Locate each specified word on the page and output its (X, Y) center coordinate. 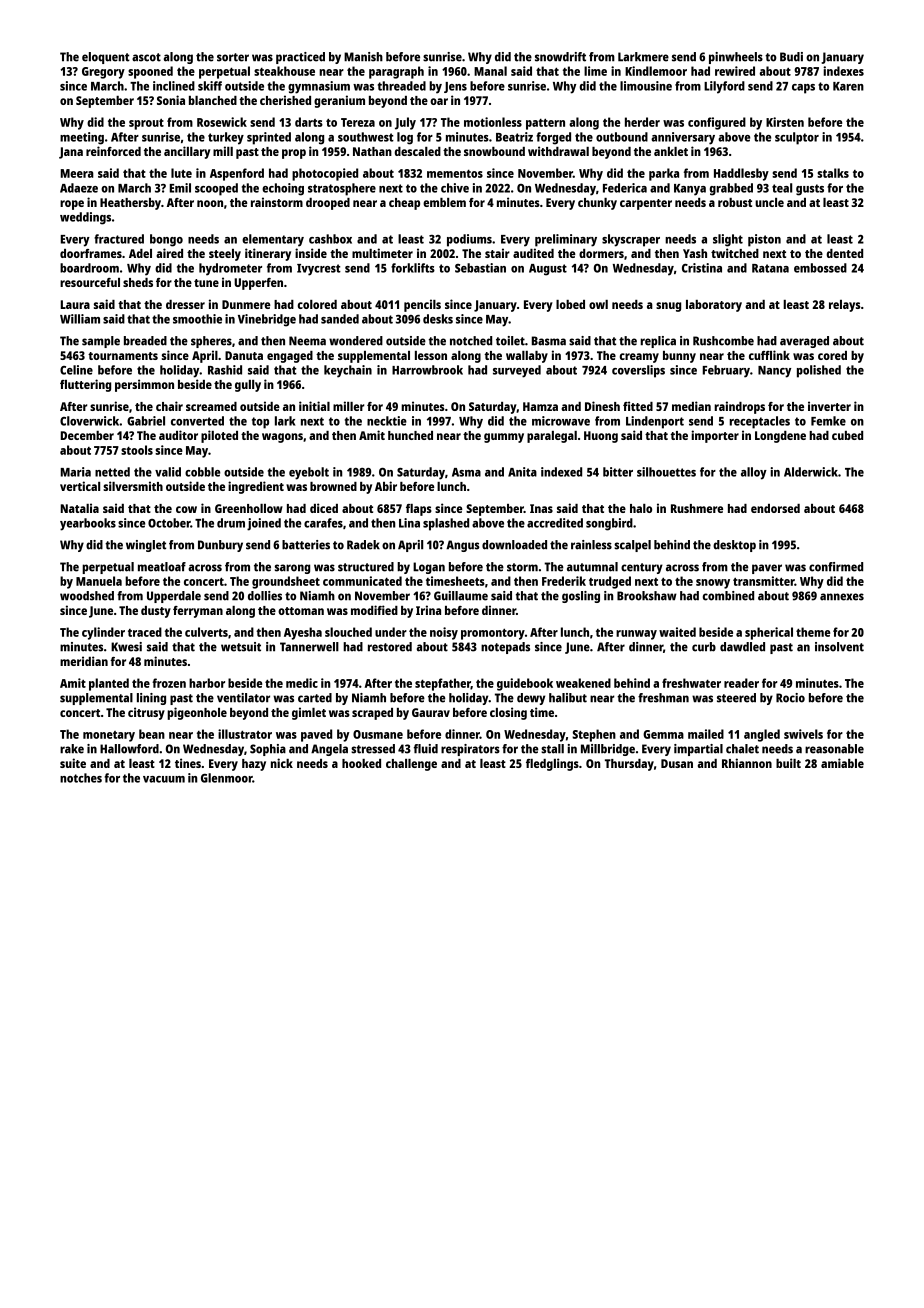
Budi (791, 57)
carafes (323, 523)
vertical (80, 486)
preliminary (566, 240)
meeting (82, 138)
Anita (522, 472)
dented (845, 253)
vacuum (164, 779)
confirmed (836, 567)
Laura (75, 304)
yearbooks (88, 524)
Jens (455, 87)
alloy (754, 473)
